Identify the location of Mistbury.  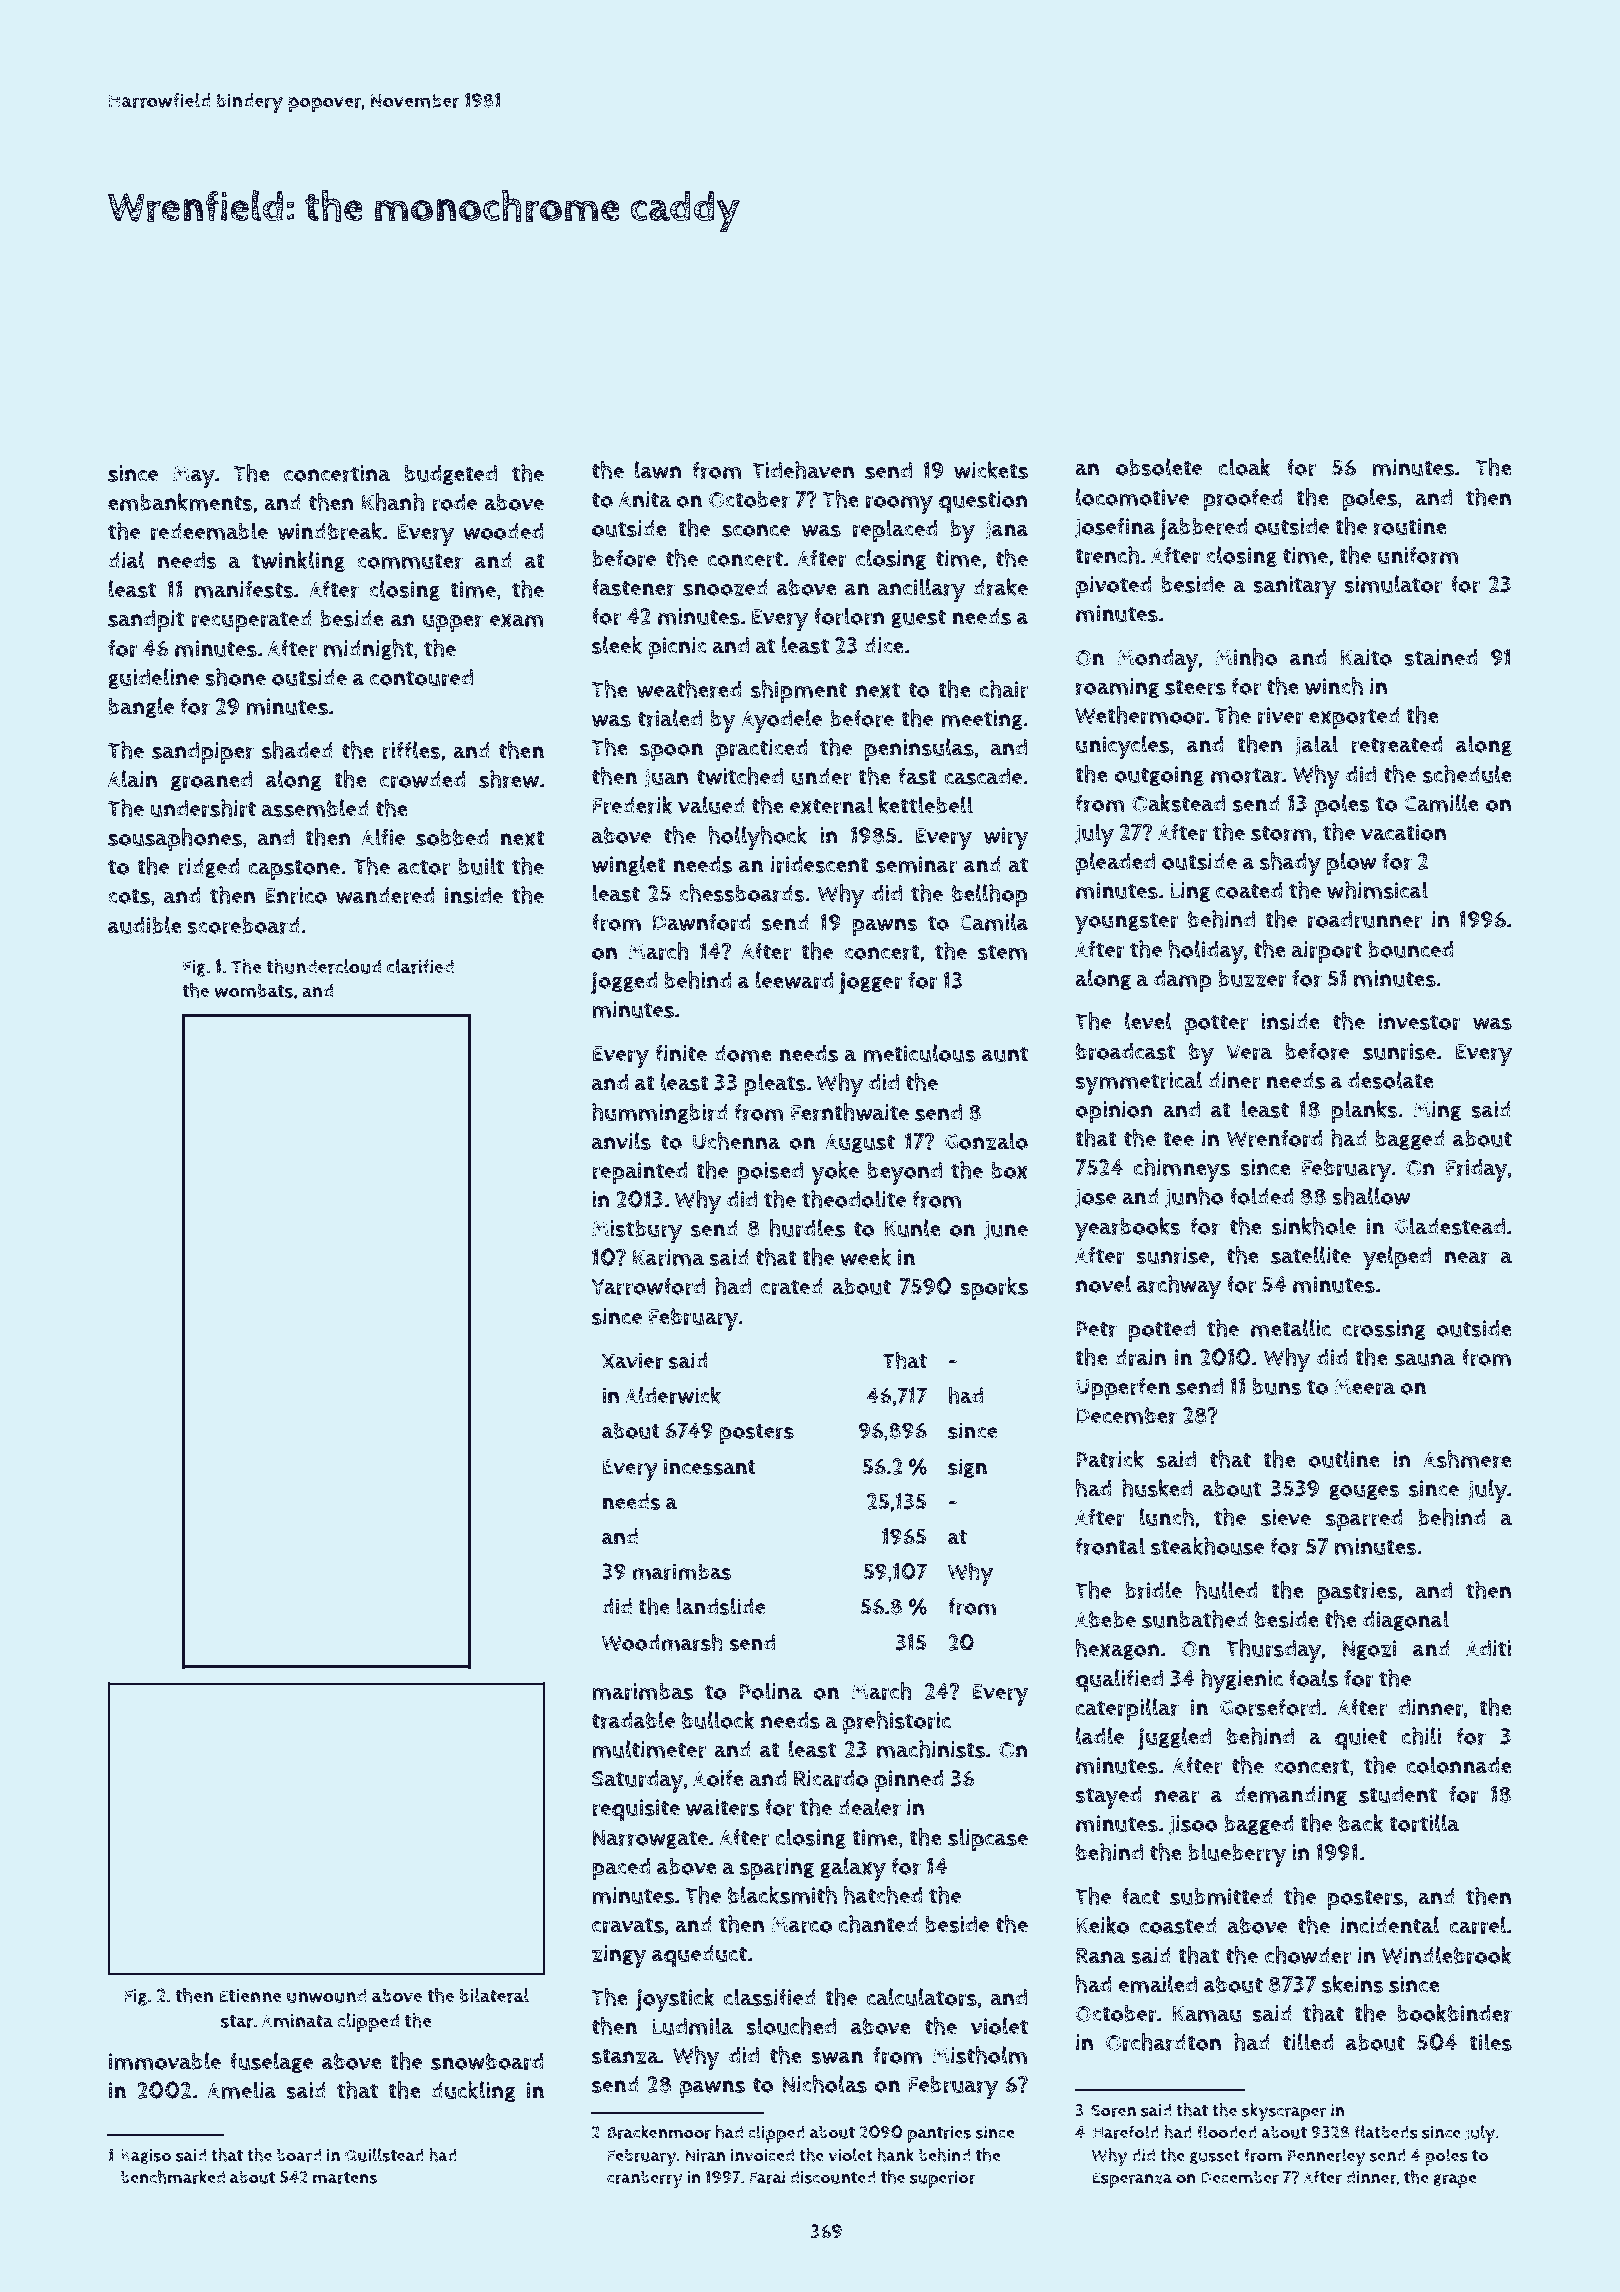
(637, 1231).
